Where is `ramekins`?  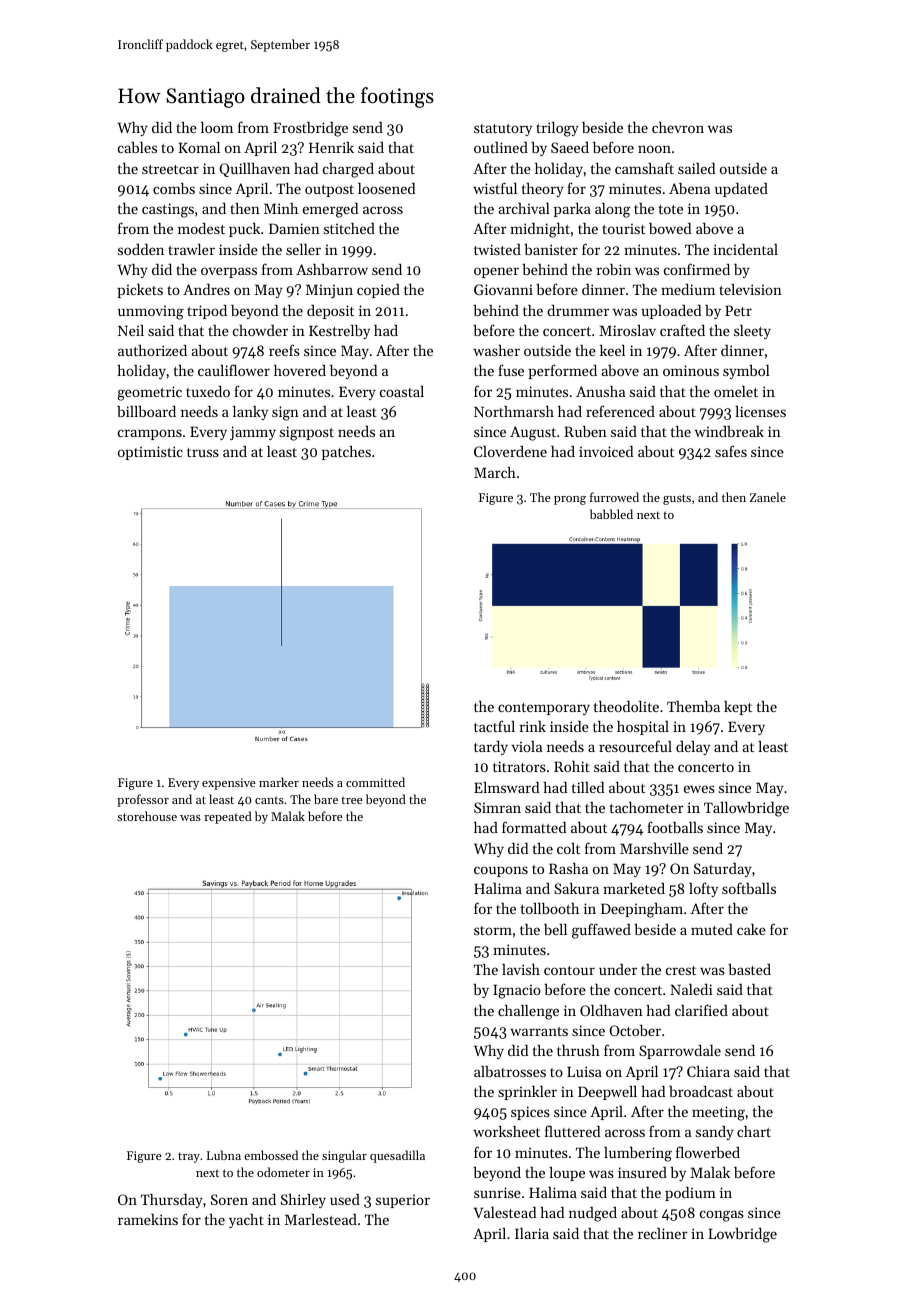 ramekins is located at coordinates (148, 1219).
